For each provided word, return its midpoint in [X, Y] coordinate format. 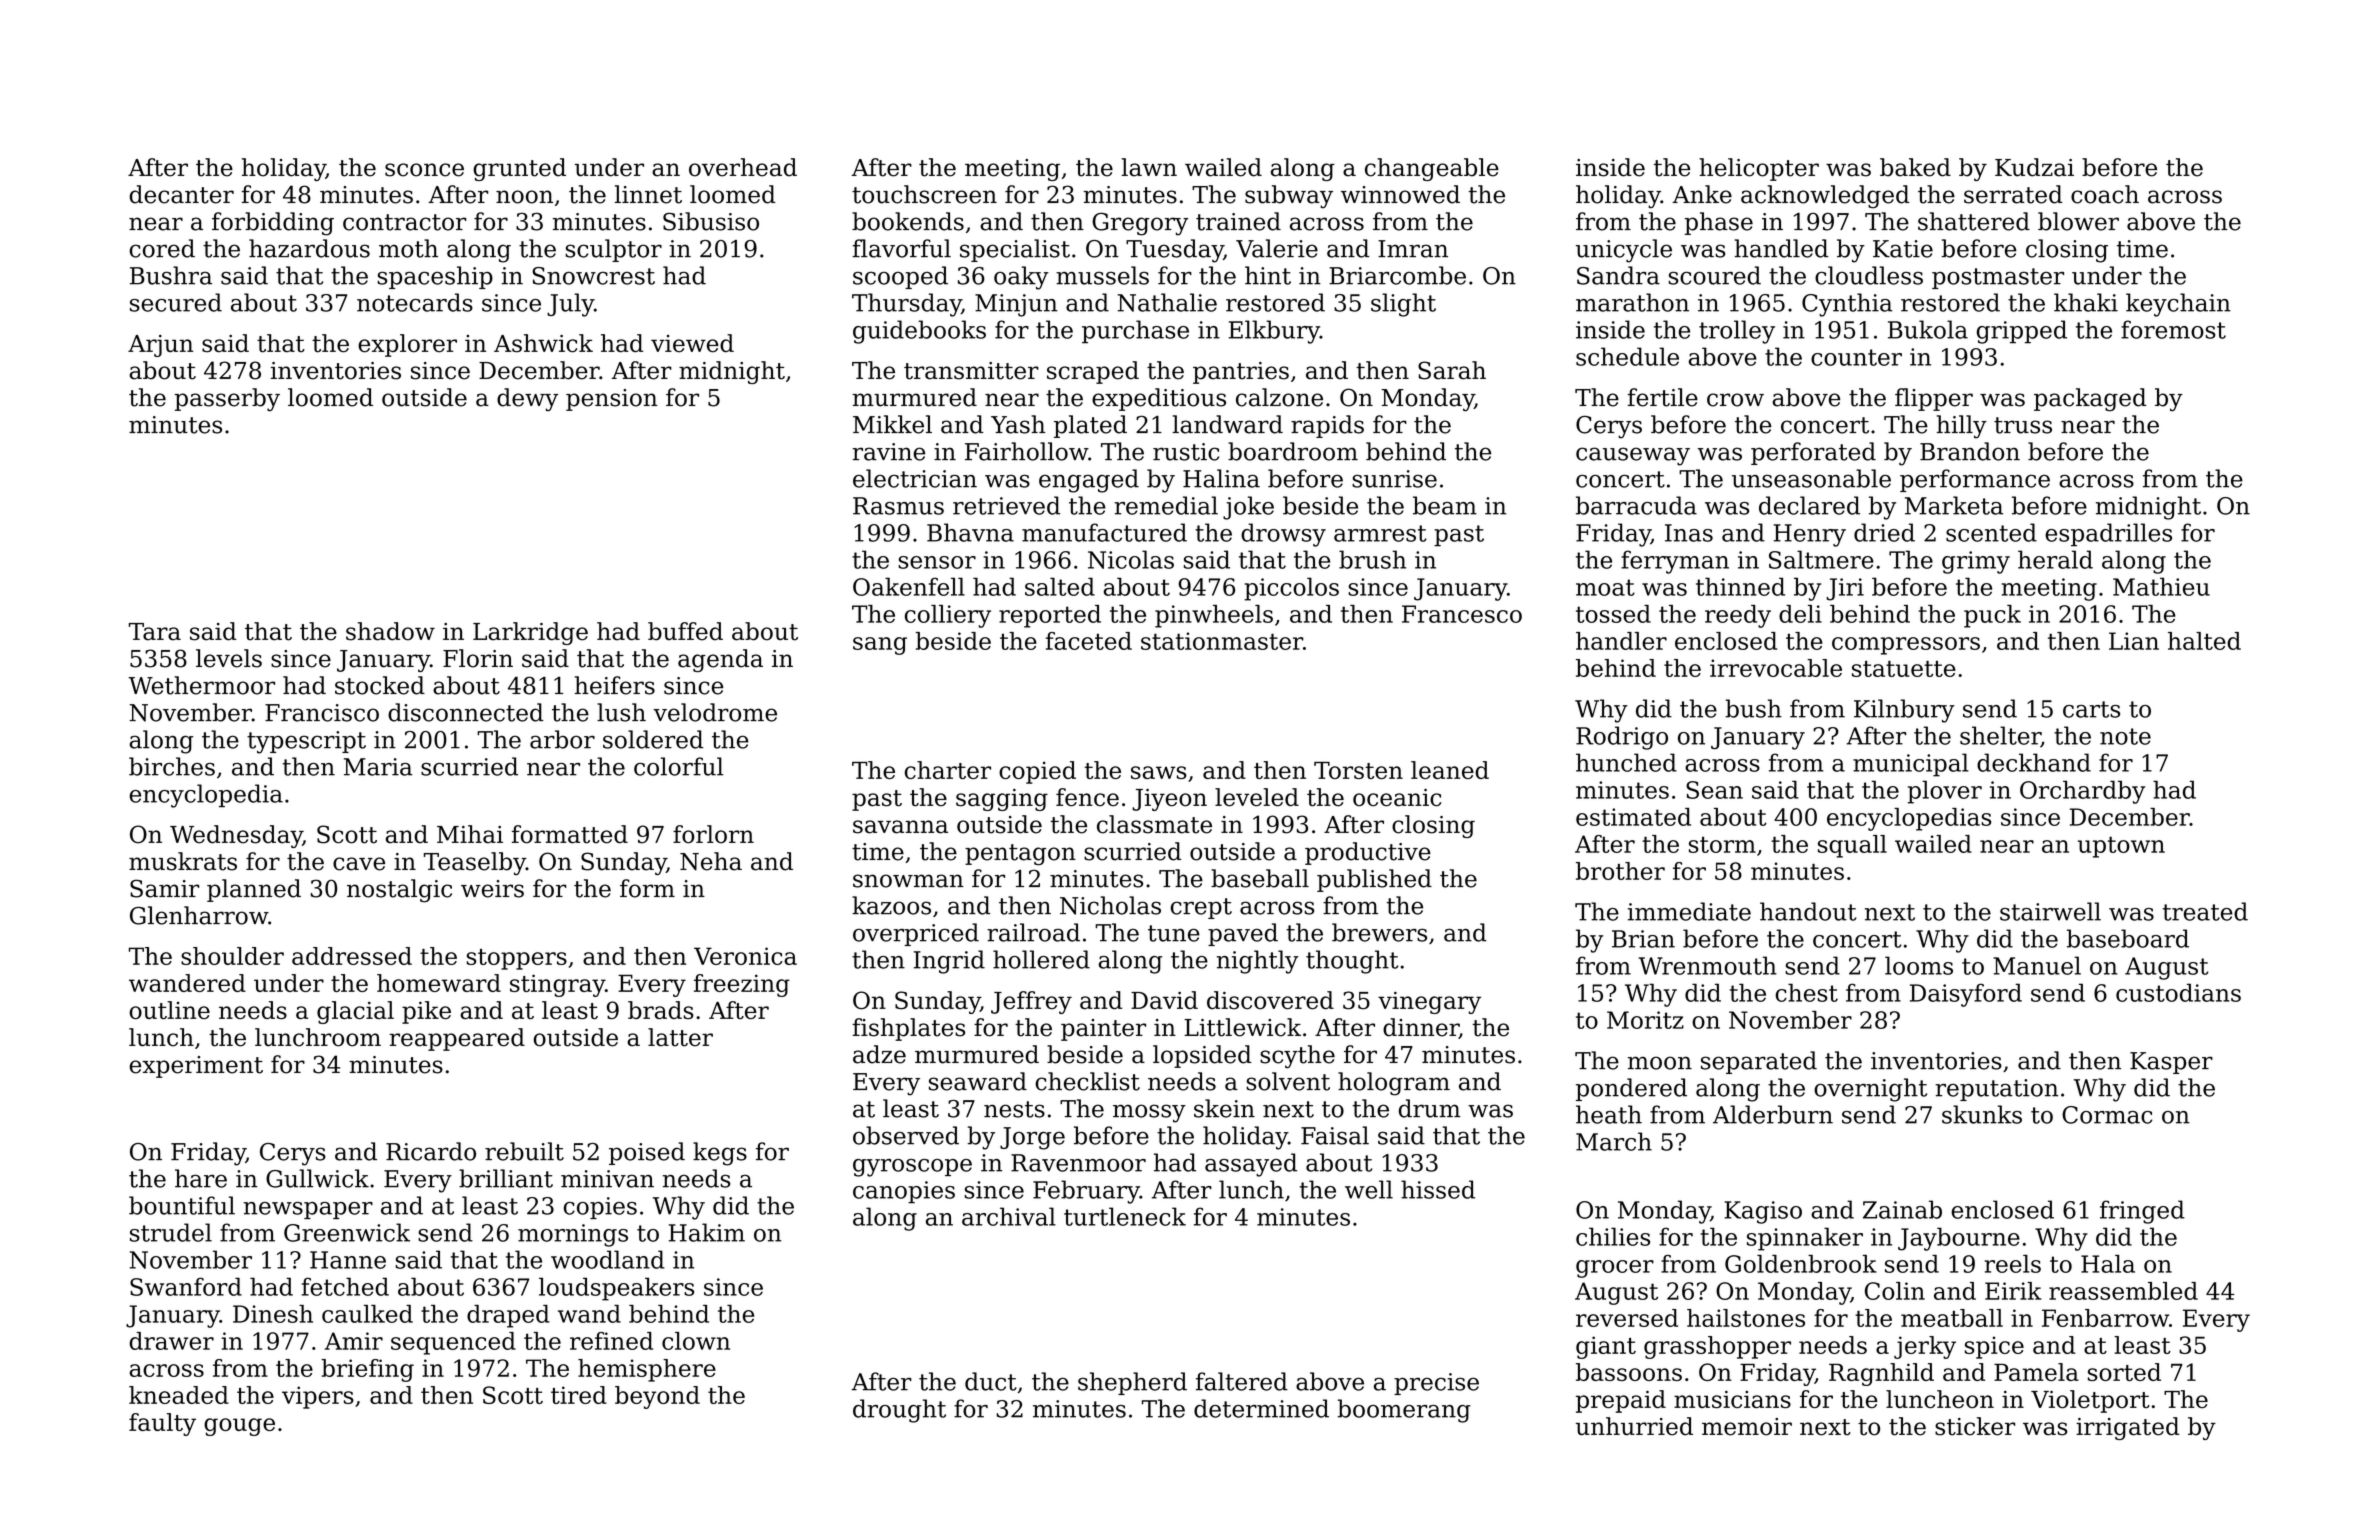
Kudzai [2034, 167]
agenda [720, 660]
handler [1621, 641]
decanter [181, 194]
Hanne [348, 1260]
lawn [1149, 167]
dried [1884, 532]
